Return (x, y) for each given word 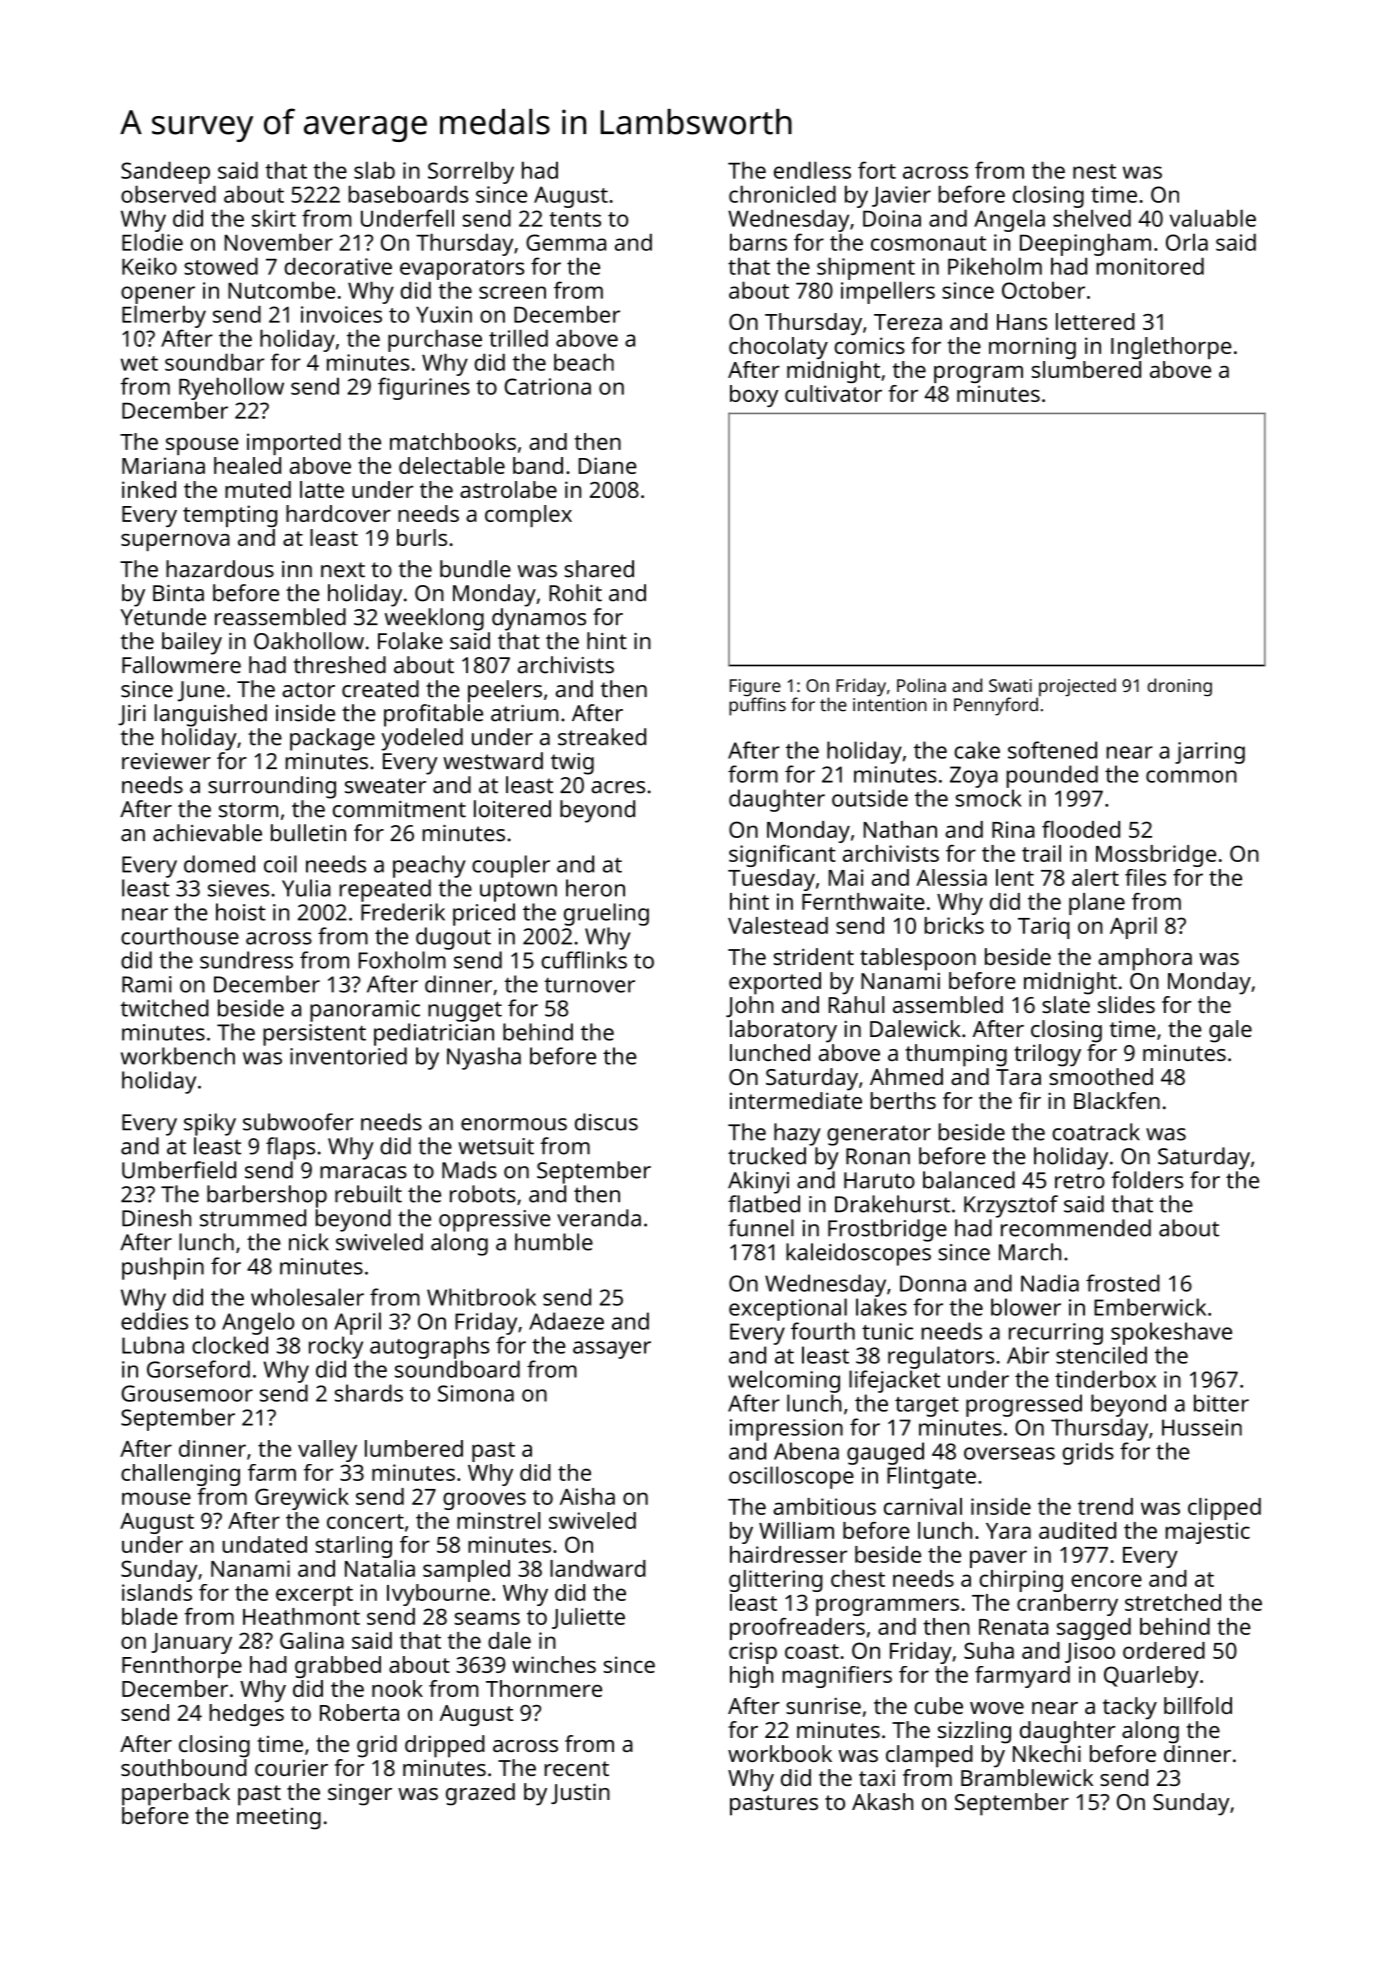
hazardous (220, 569)
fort (877, 170)
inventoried (348, 1056)
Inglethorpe (1171, 348)
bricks (954, 925)
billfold (1198, 1705)
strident (814, 956)
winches (554, 1664)
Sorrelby (471, 172)
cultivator (833, 393)
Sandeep (165, 172)
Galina (312, 1640)
